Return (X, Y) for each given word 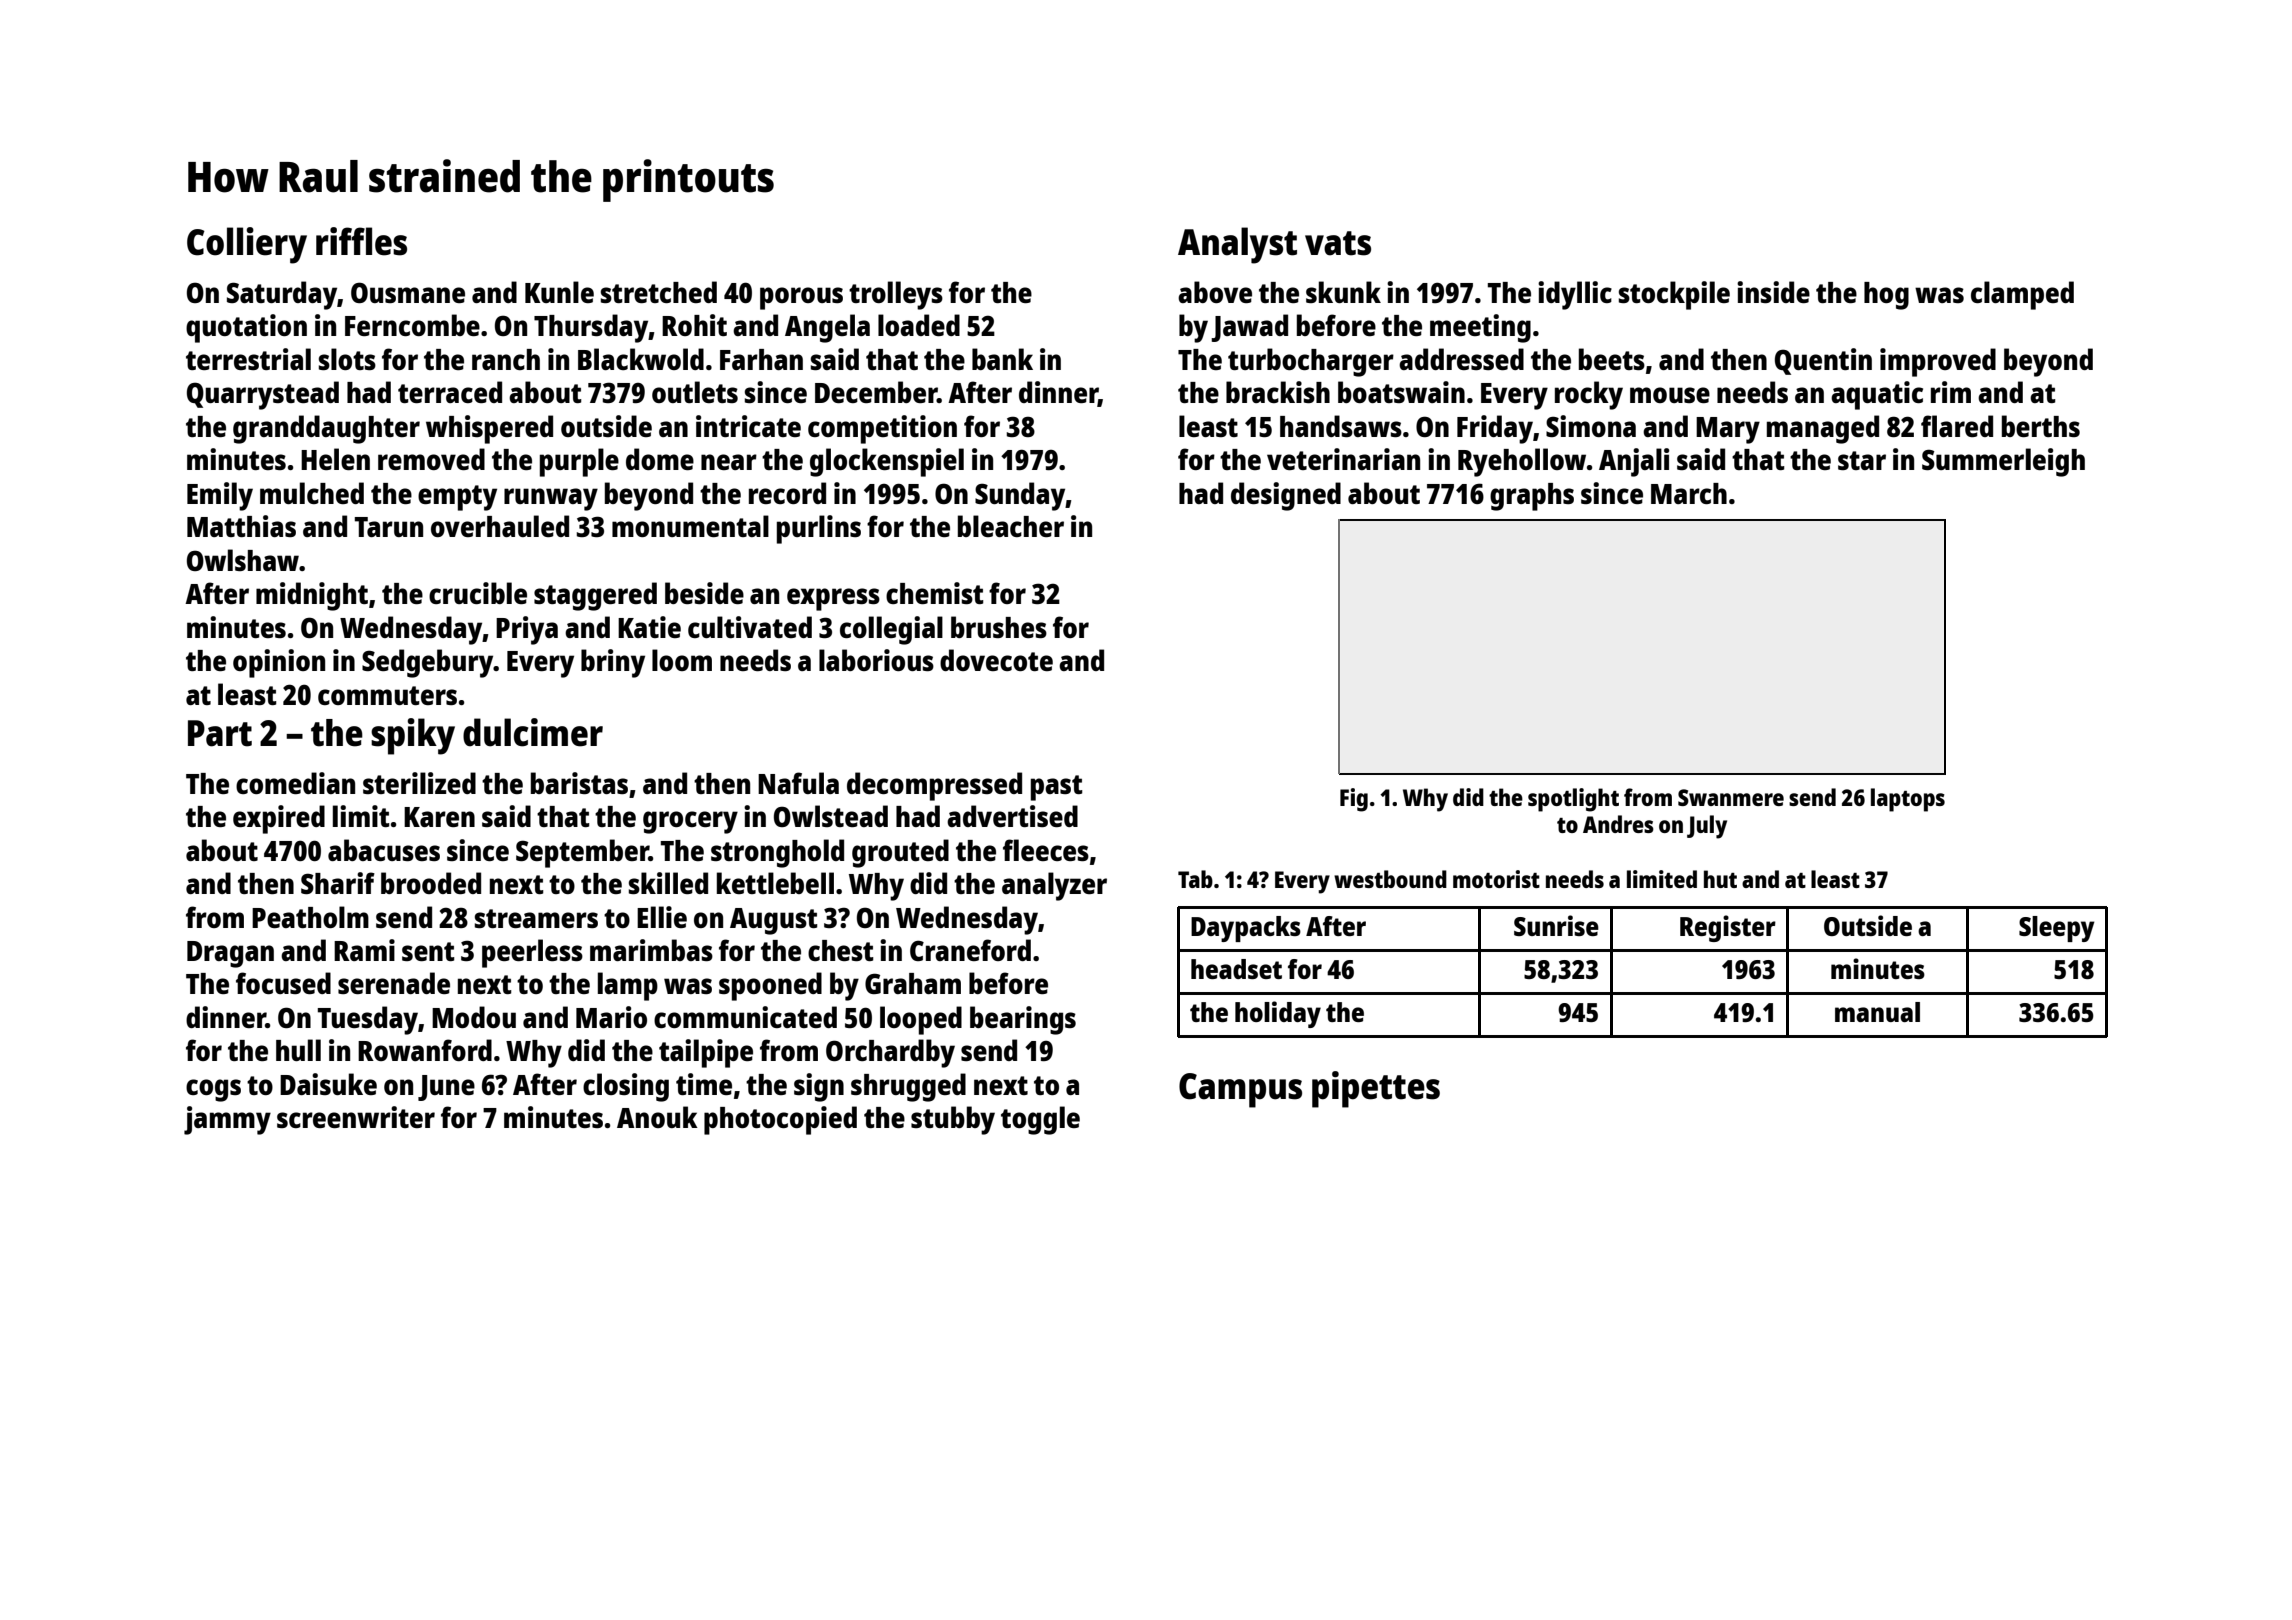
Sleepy (2057, 929)
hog (1886, 296)
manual (1877, 1012)
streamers (536, 918)
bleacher (1011, 526)
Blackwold (641, 359)
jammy (227, 1120)
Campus (1240, 1090)
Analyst (1237, 245)
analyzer (1054, 886)
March (1689, 493)
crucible (478, 593)
